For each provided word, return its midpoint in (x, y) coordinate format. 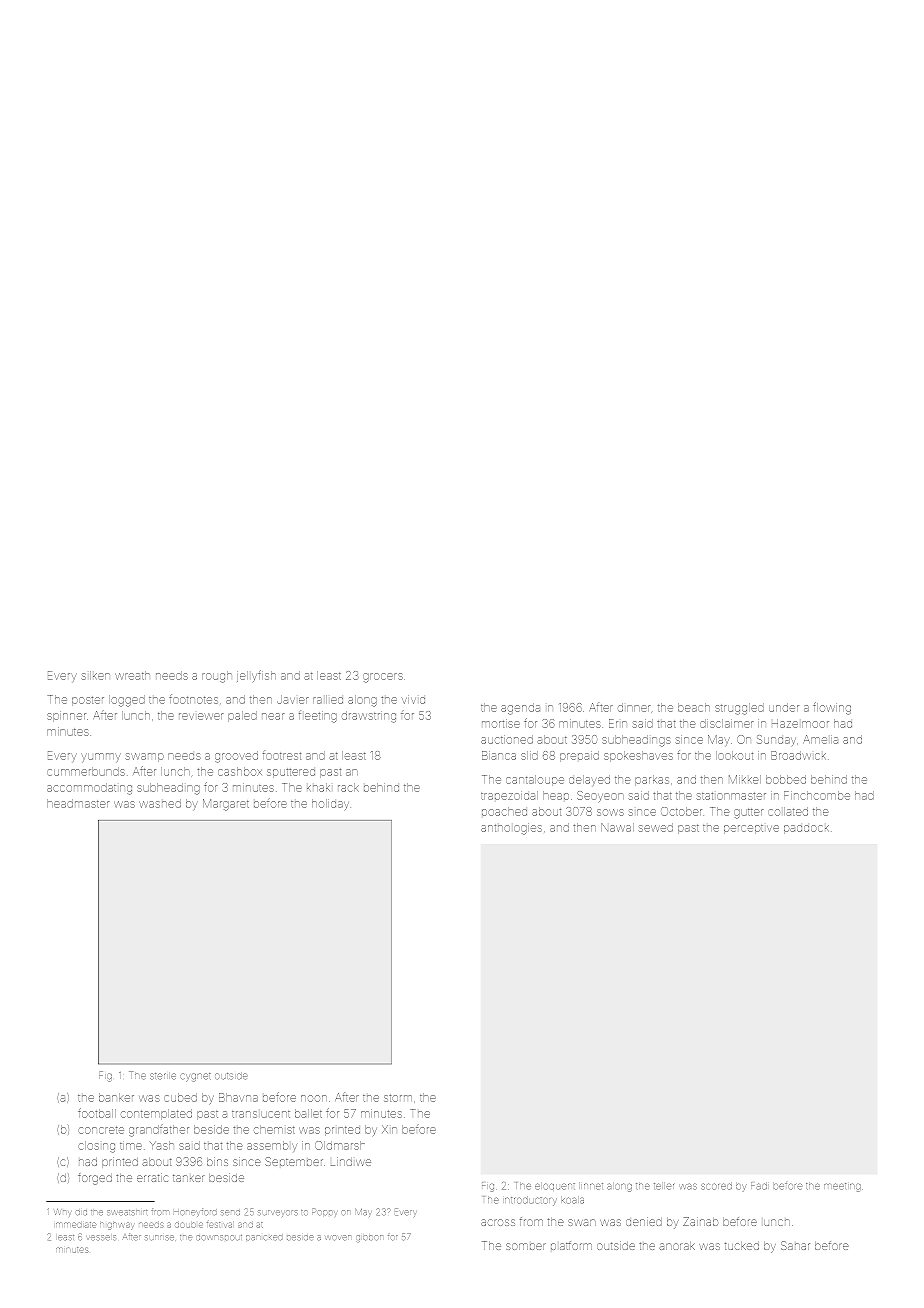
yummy (101, 757)
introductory (530, 1200)
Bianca (499, 755)
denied (644, 1222)
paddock (806, 829)
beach (694, 707)
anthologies (511, 829)
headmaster (78, 803)
